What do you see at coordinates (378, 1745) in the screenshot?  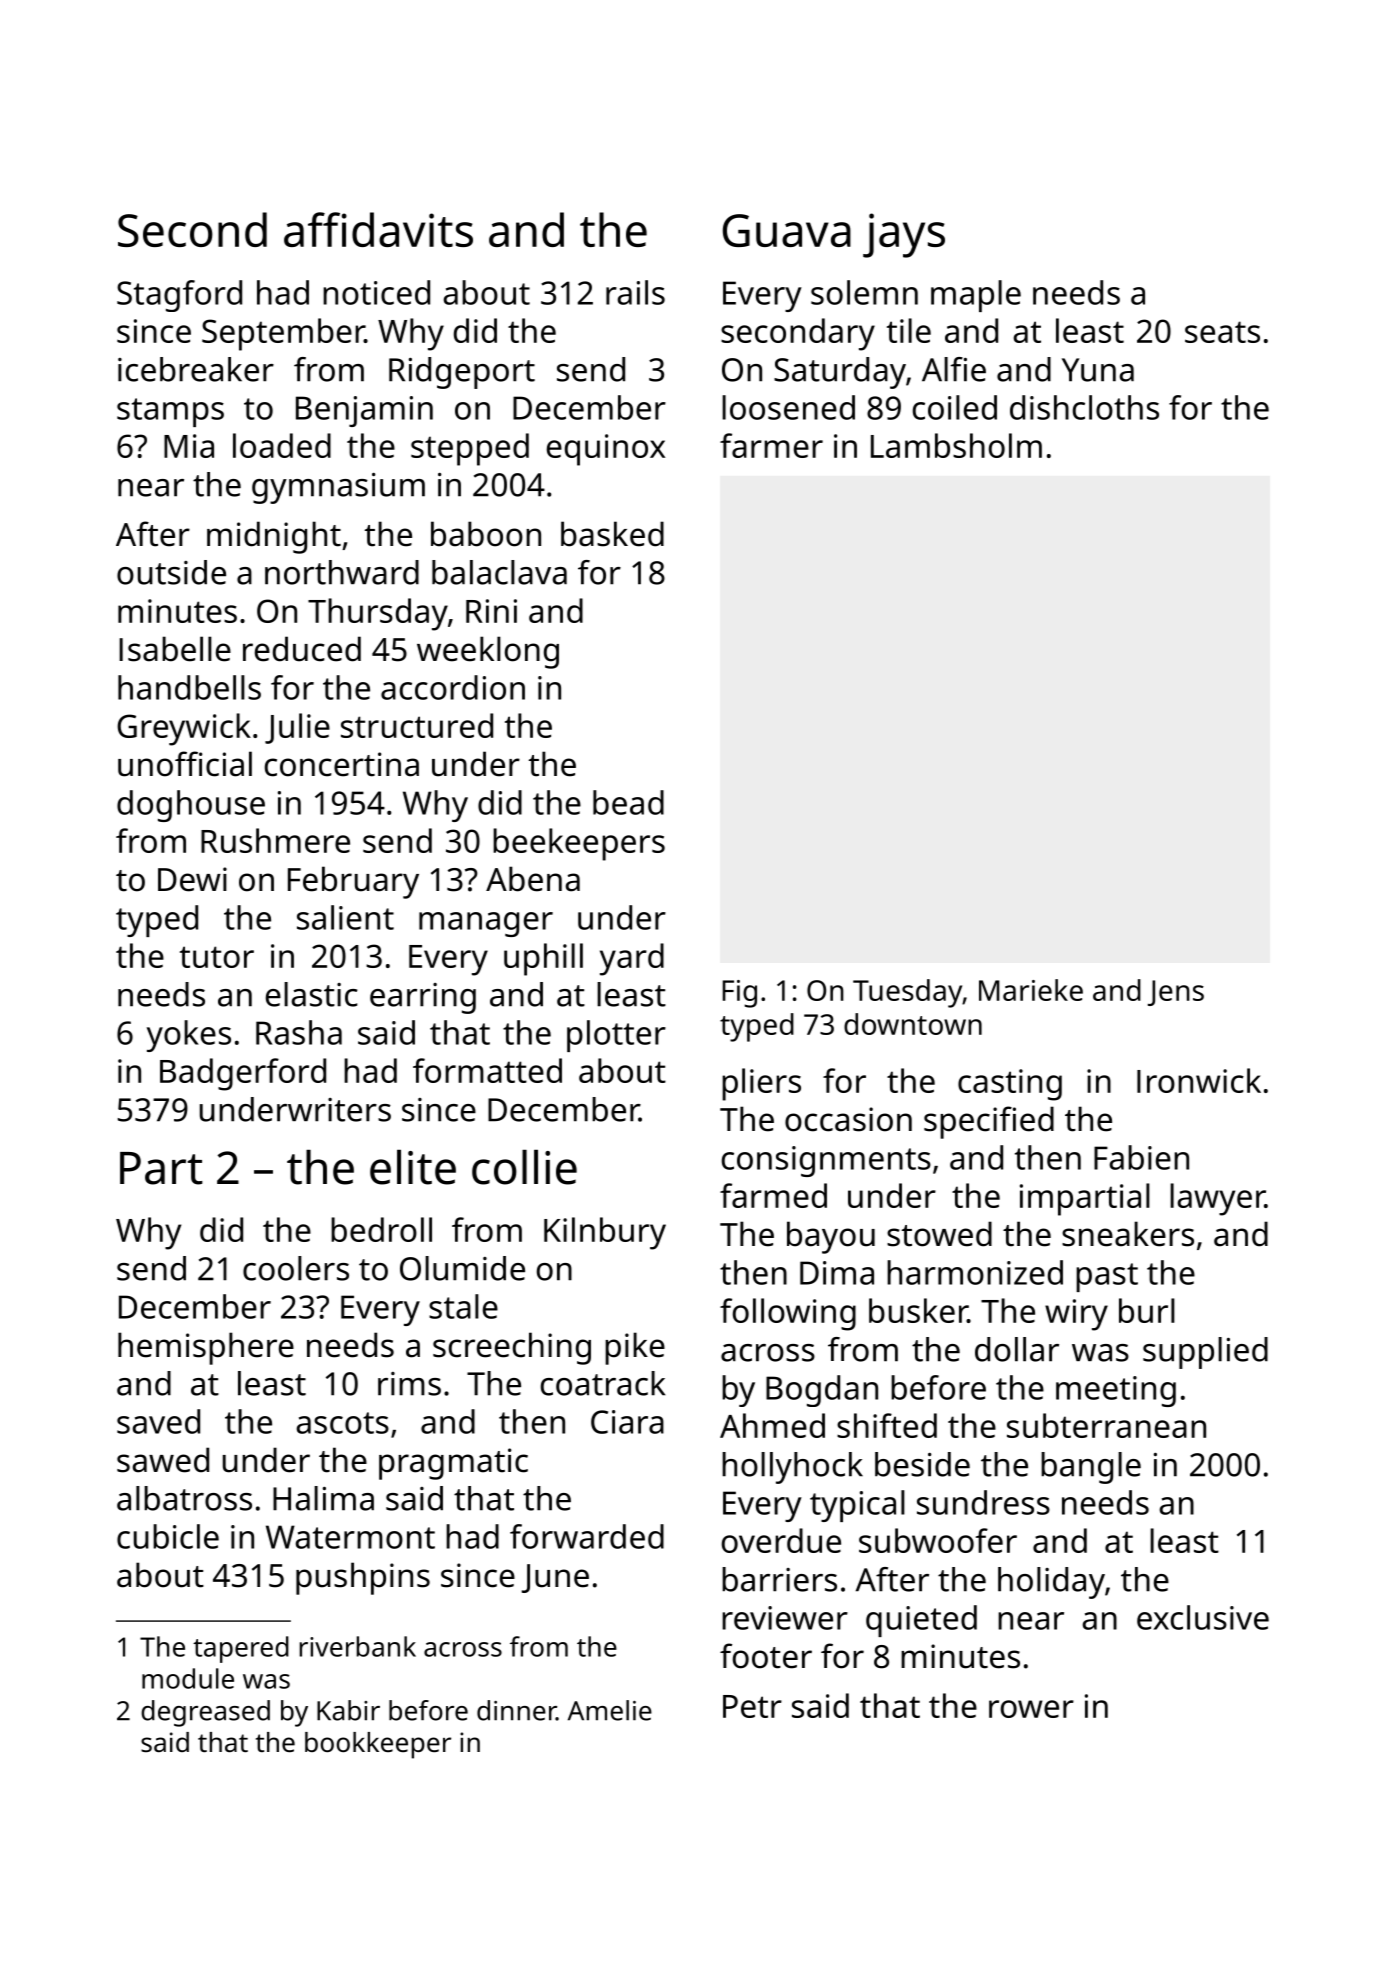 I see `bookkeeper` at bounding box center [378, 1745].
